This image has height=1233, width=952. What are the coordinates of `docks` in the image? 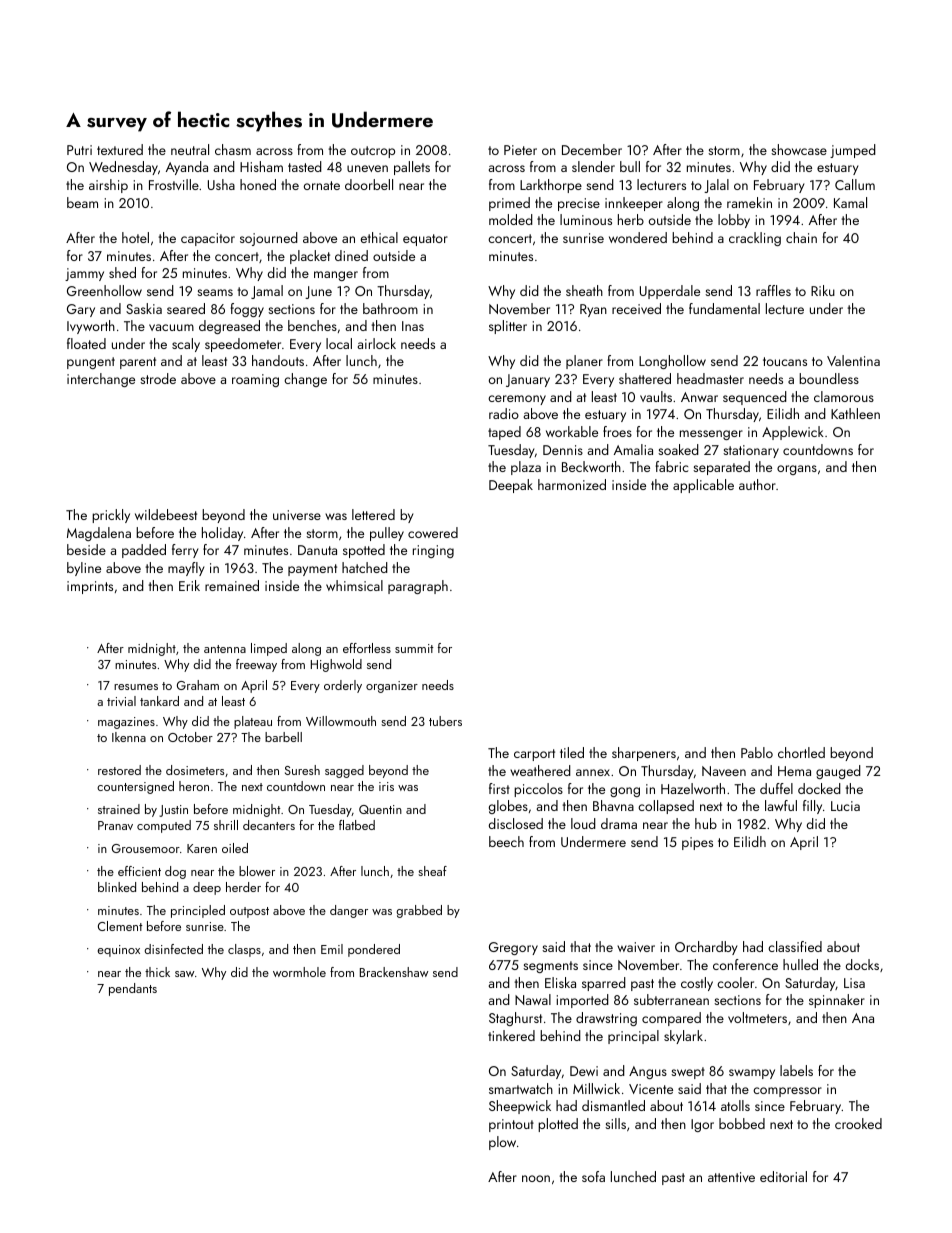 It's located at (862, 964).
